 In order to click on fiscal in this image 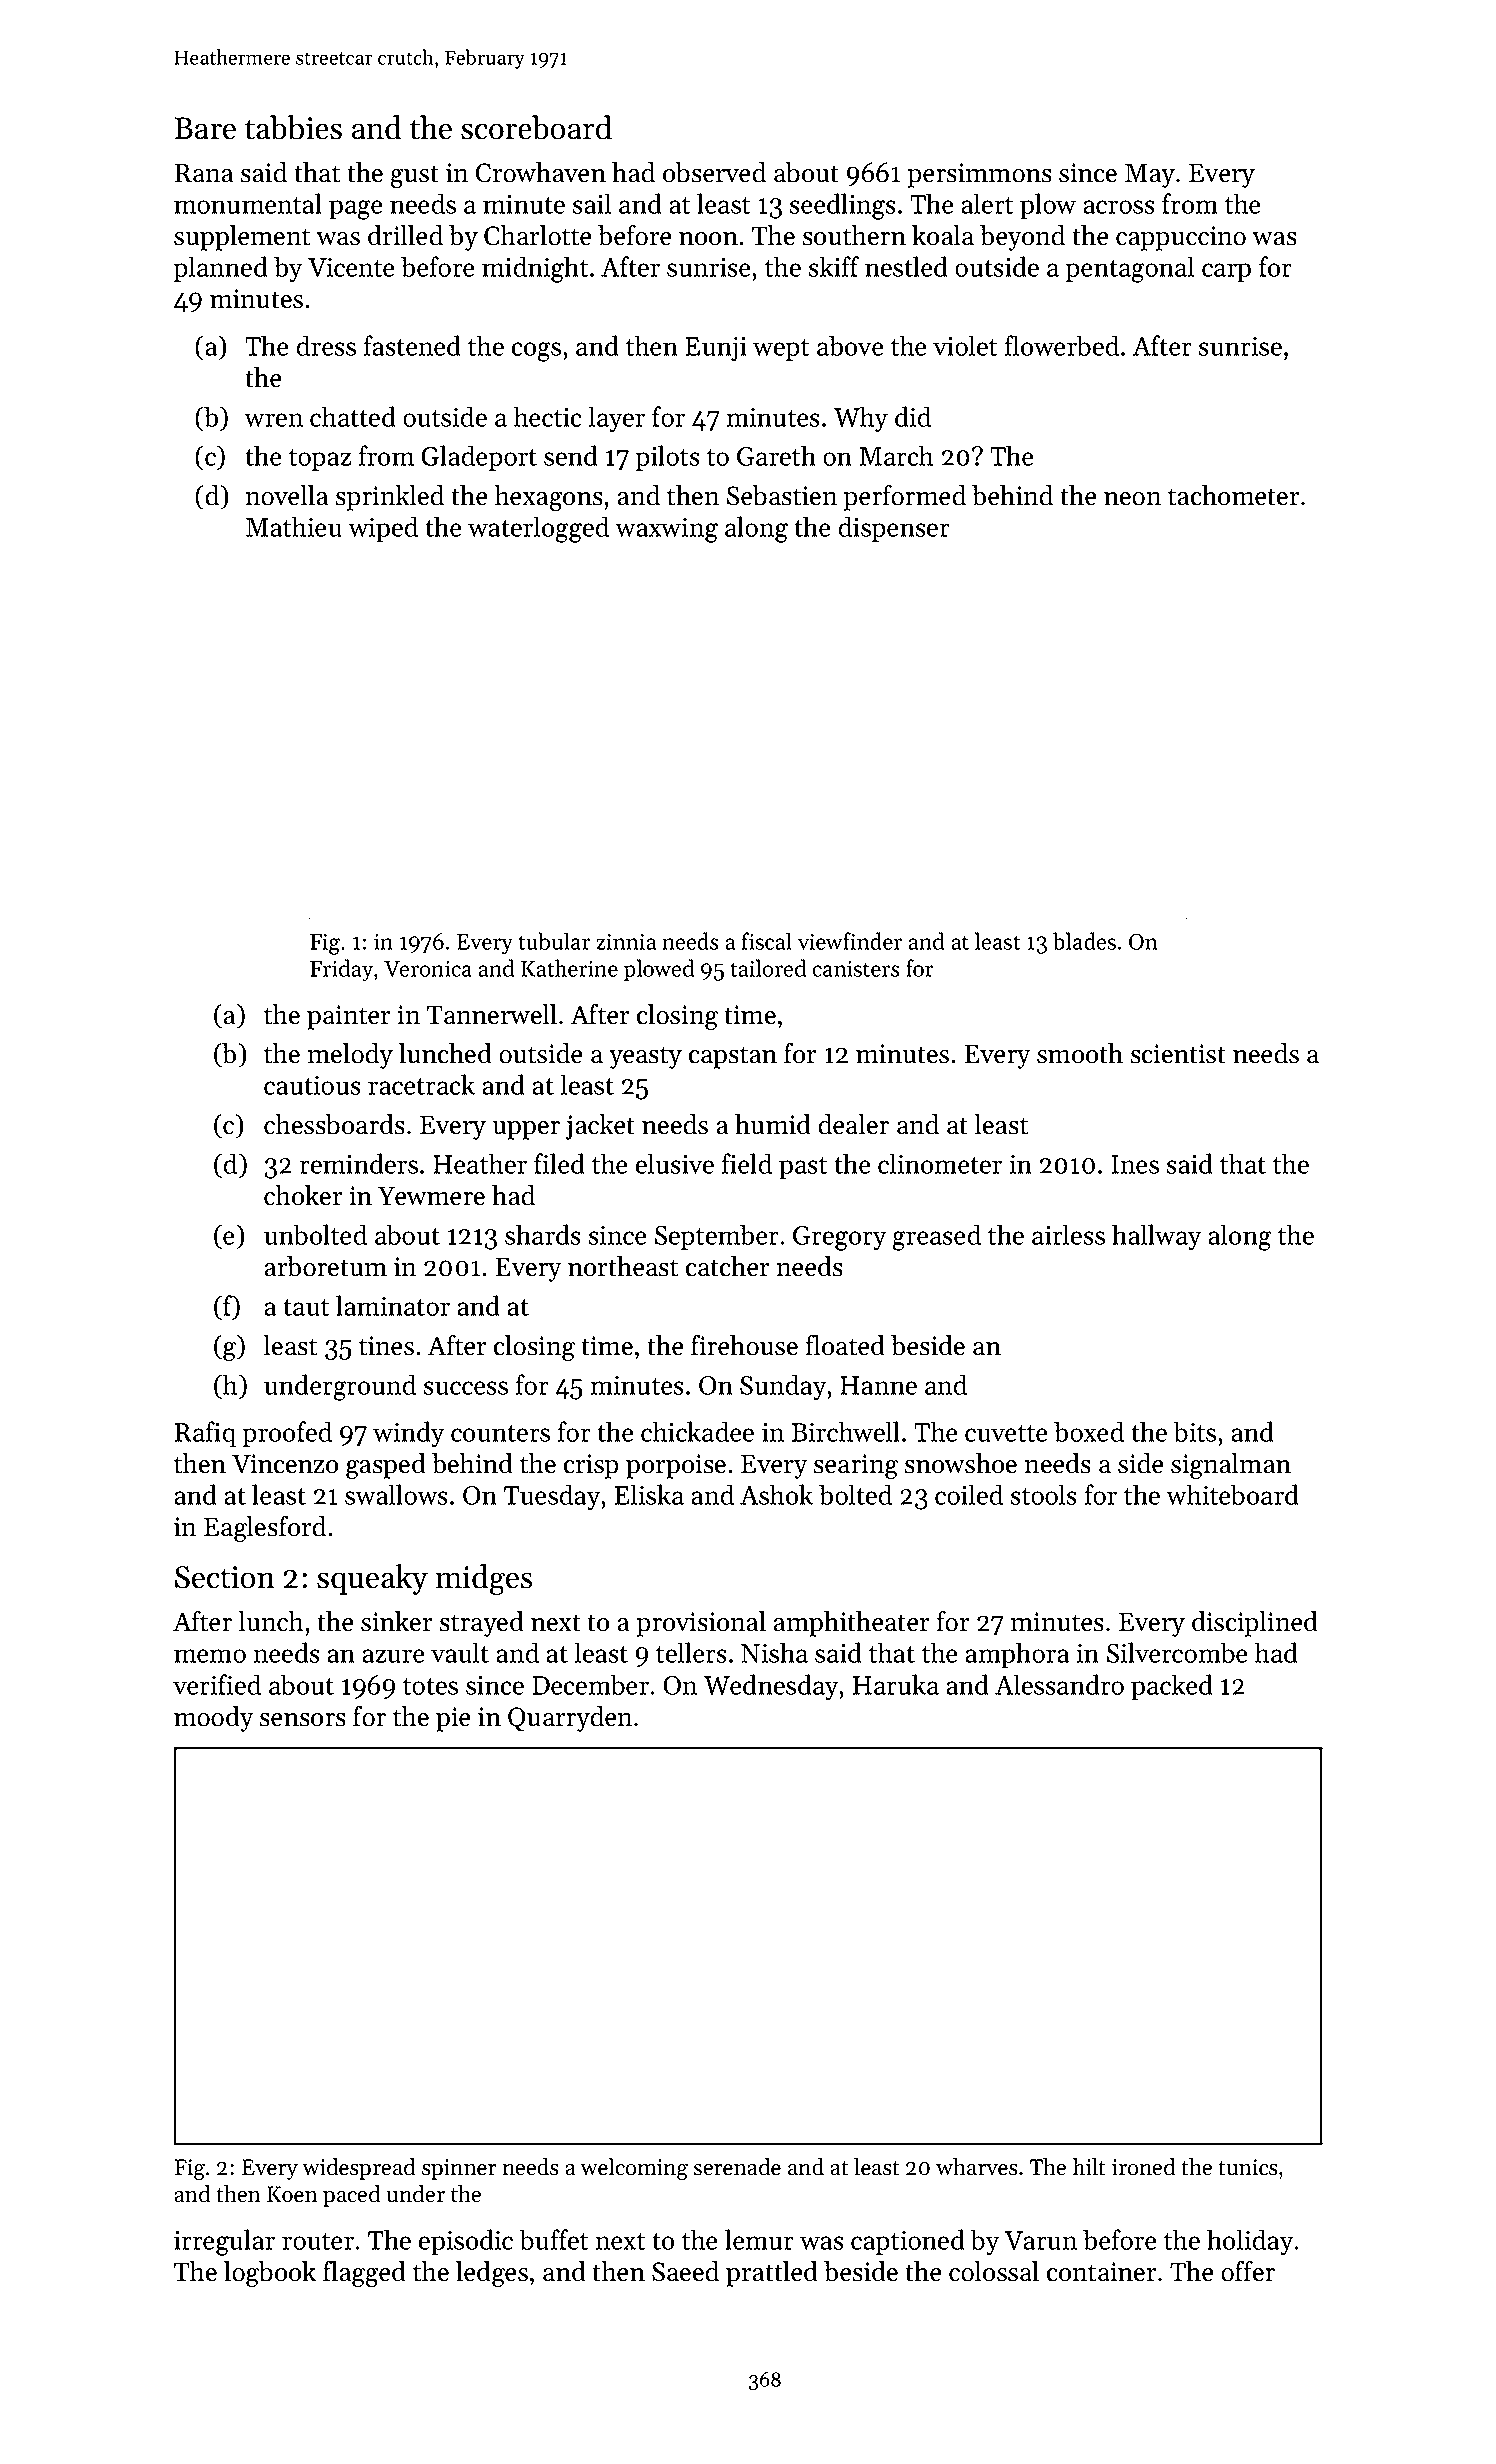, I will do `click(767, 941)`.
